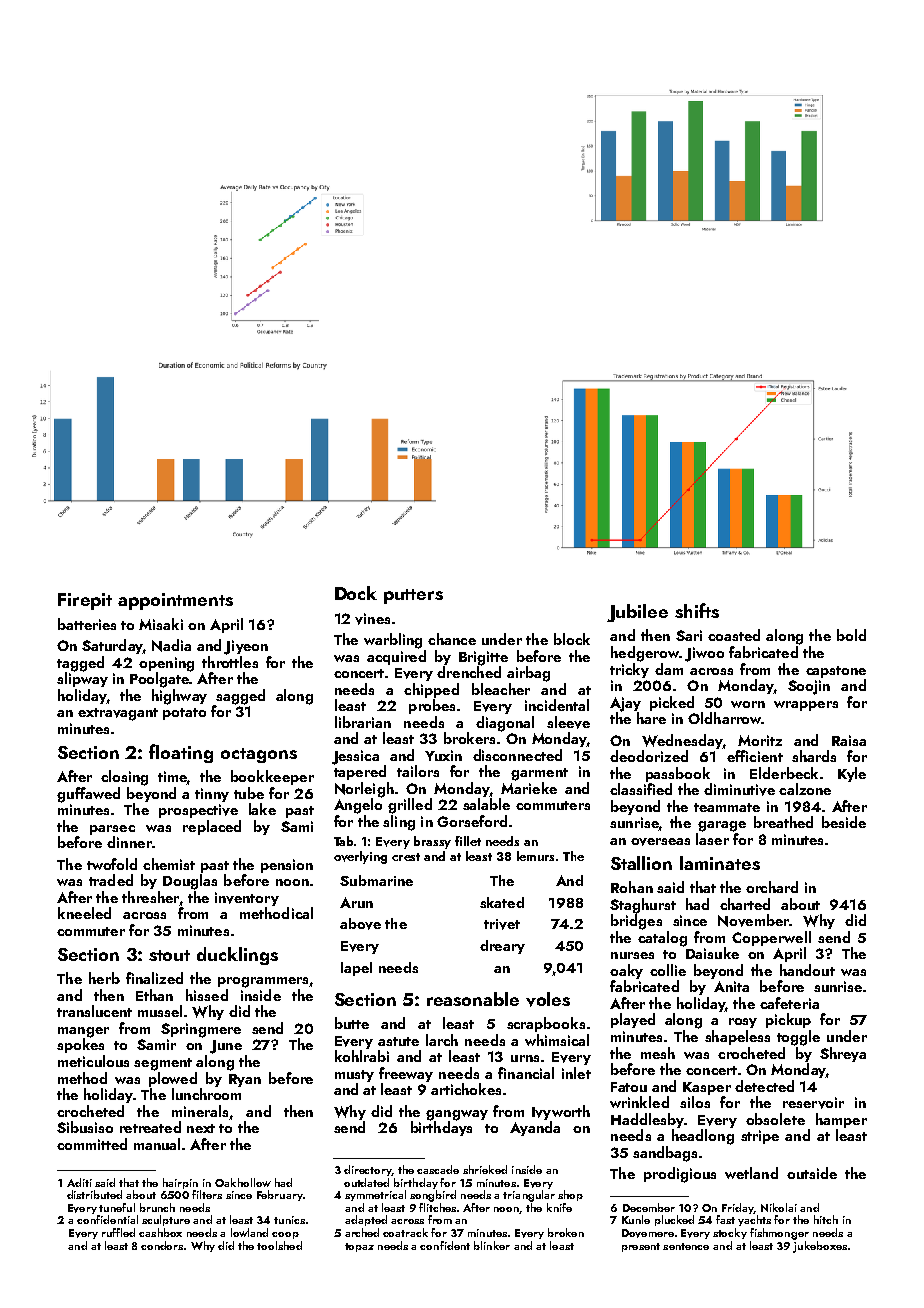 The width and height of the screenshot is (924, 1308). Describe the element at coordinates (162, 1245) in the screenshot. I see `condors` at that location.
